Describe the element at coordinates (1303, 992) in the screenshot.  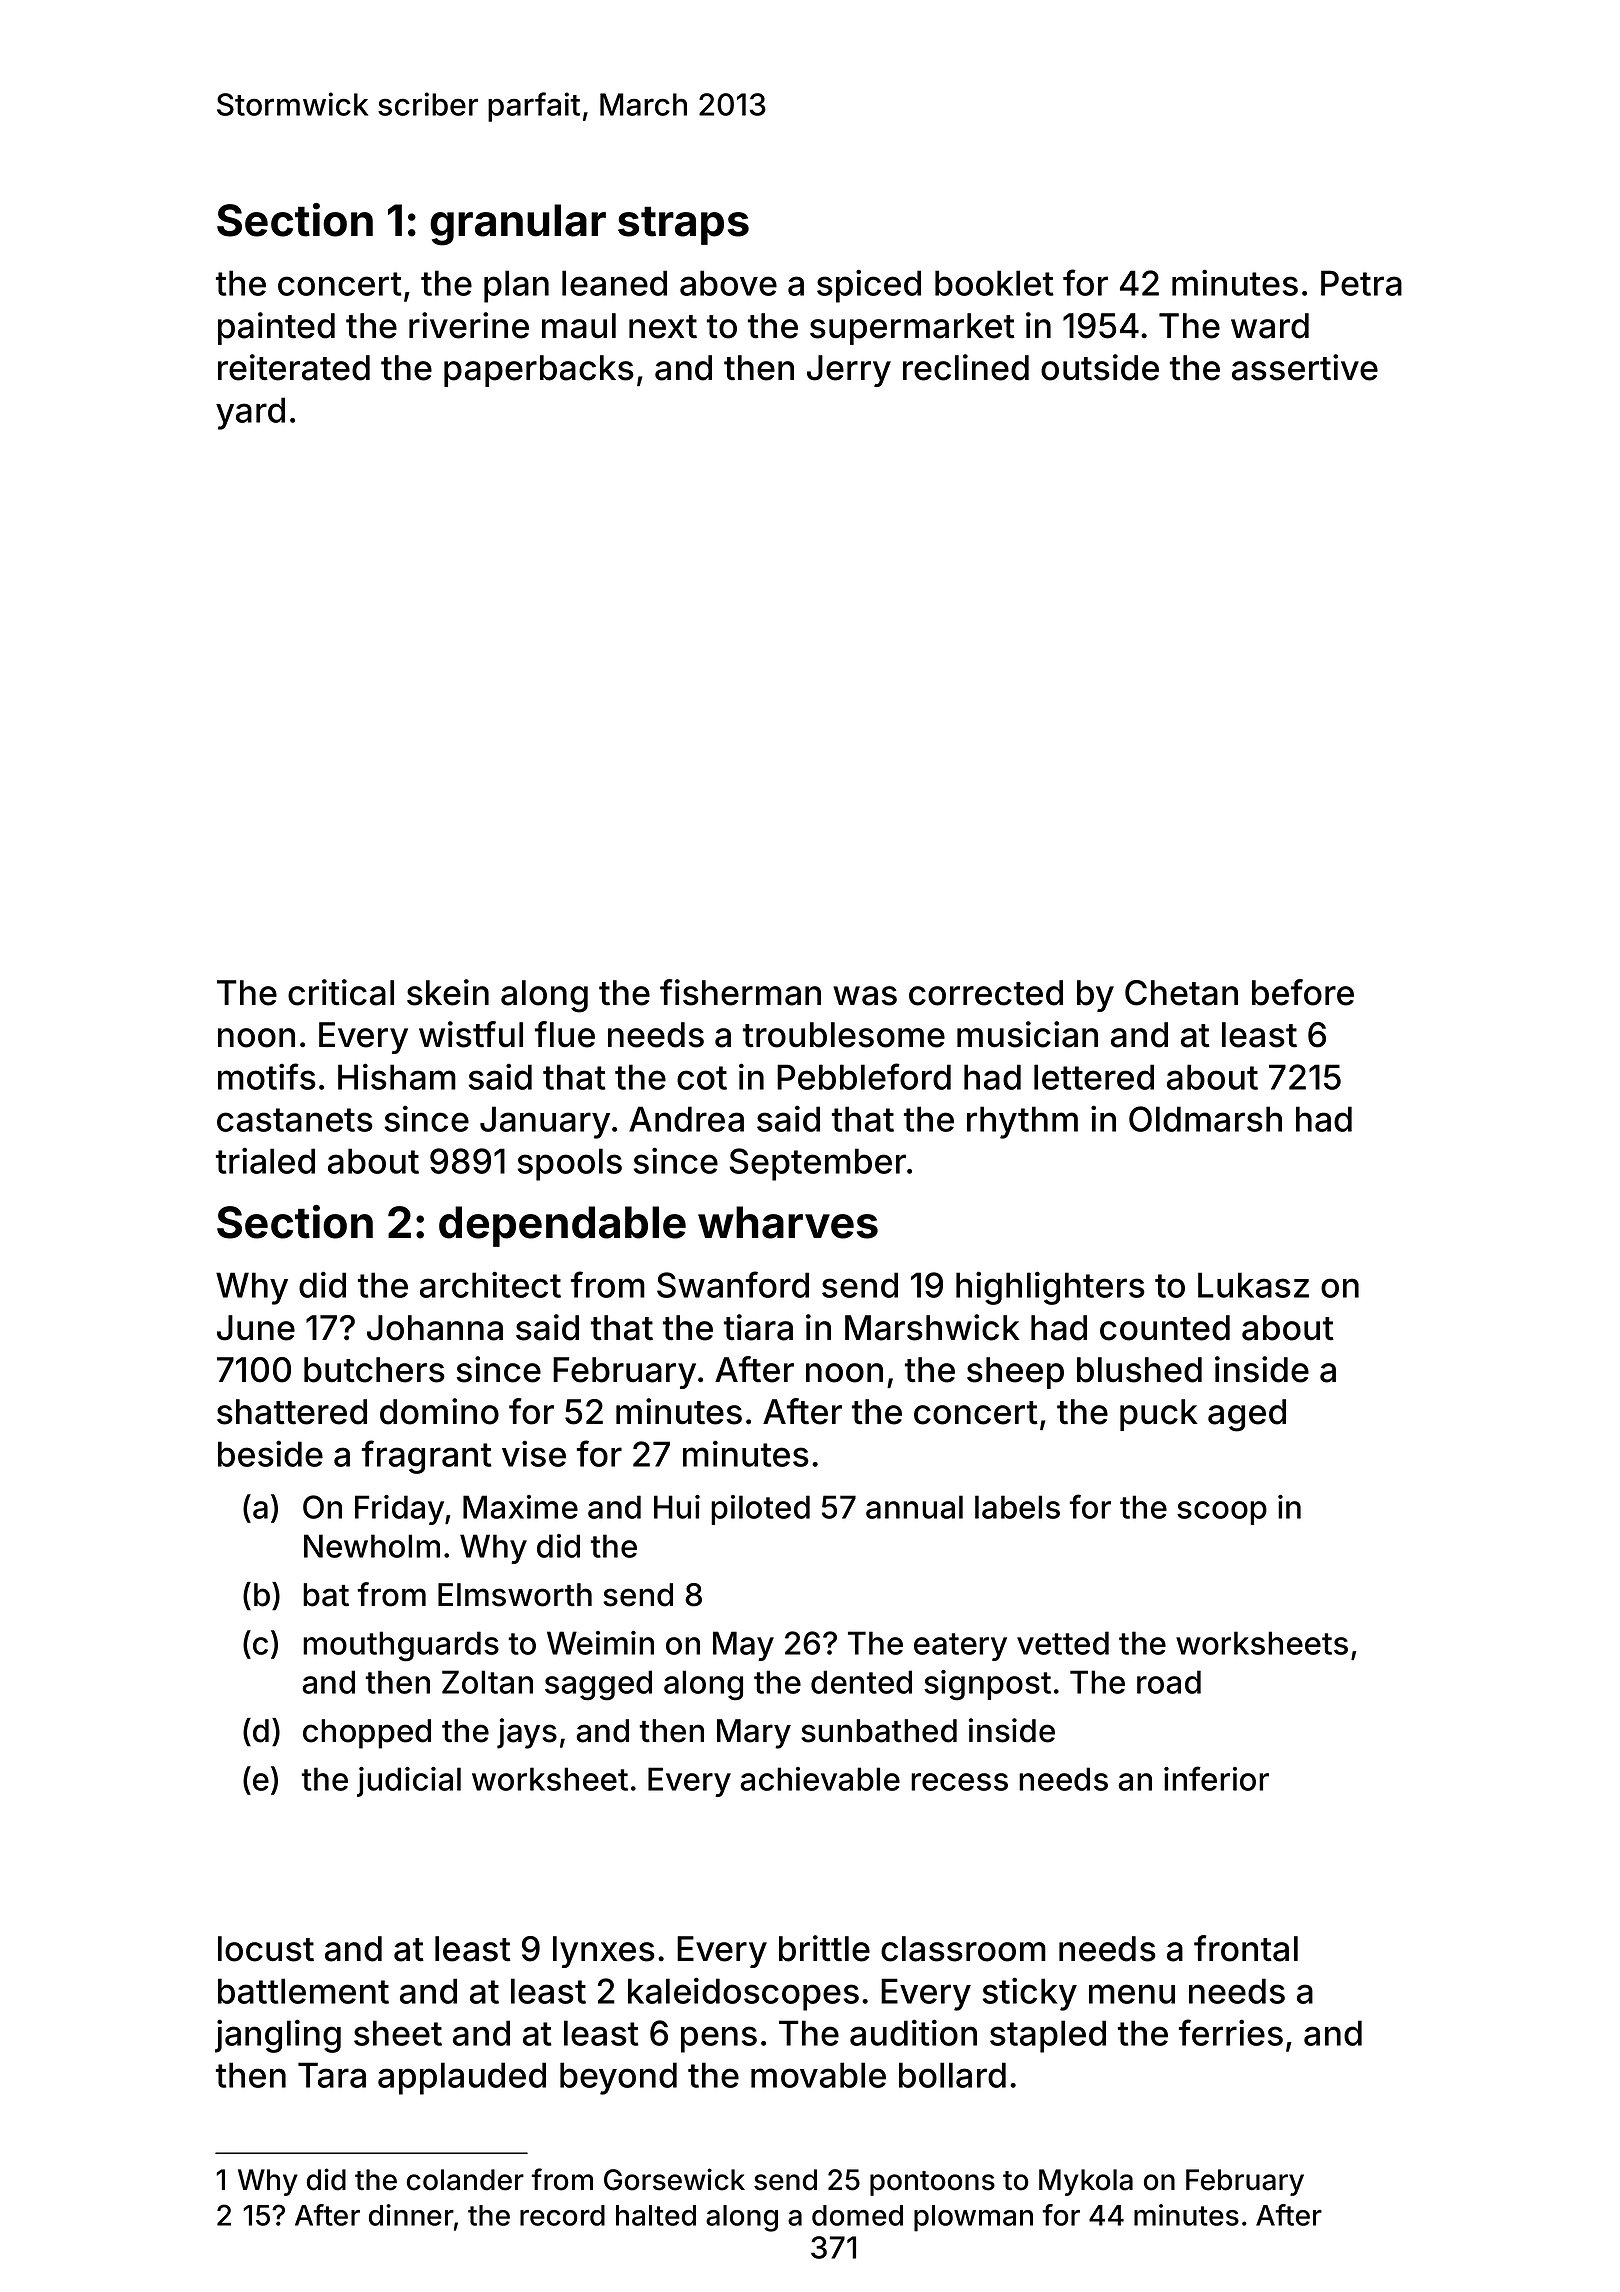
I see `before` at that location.
